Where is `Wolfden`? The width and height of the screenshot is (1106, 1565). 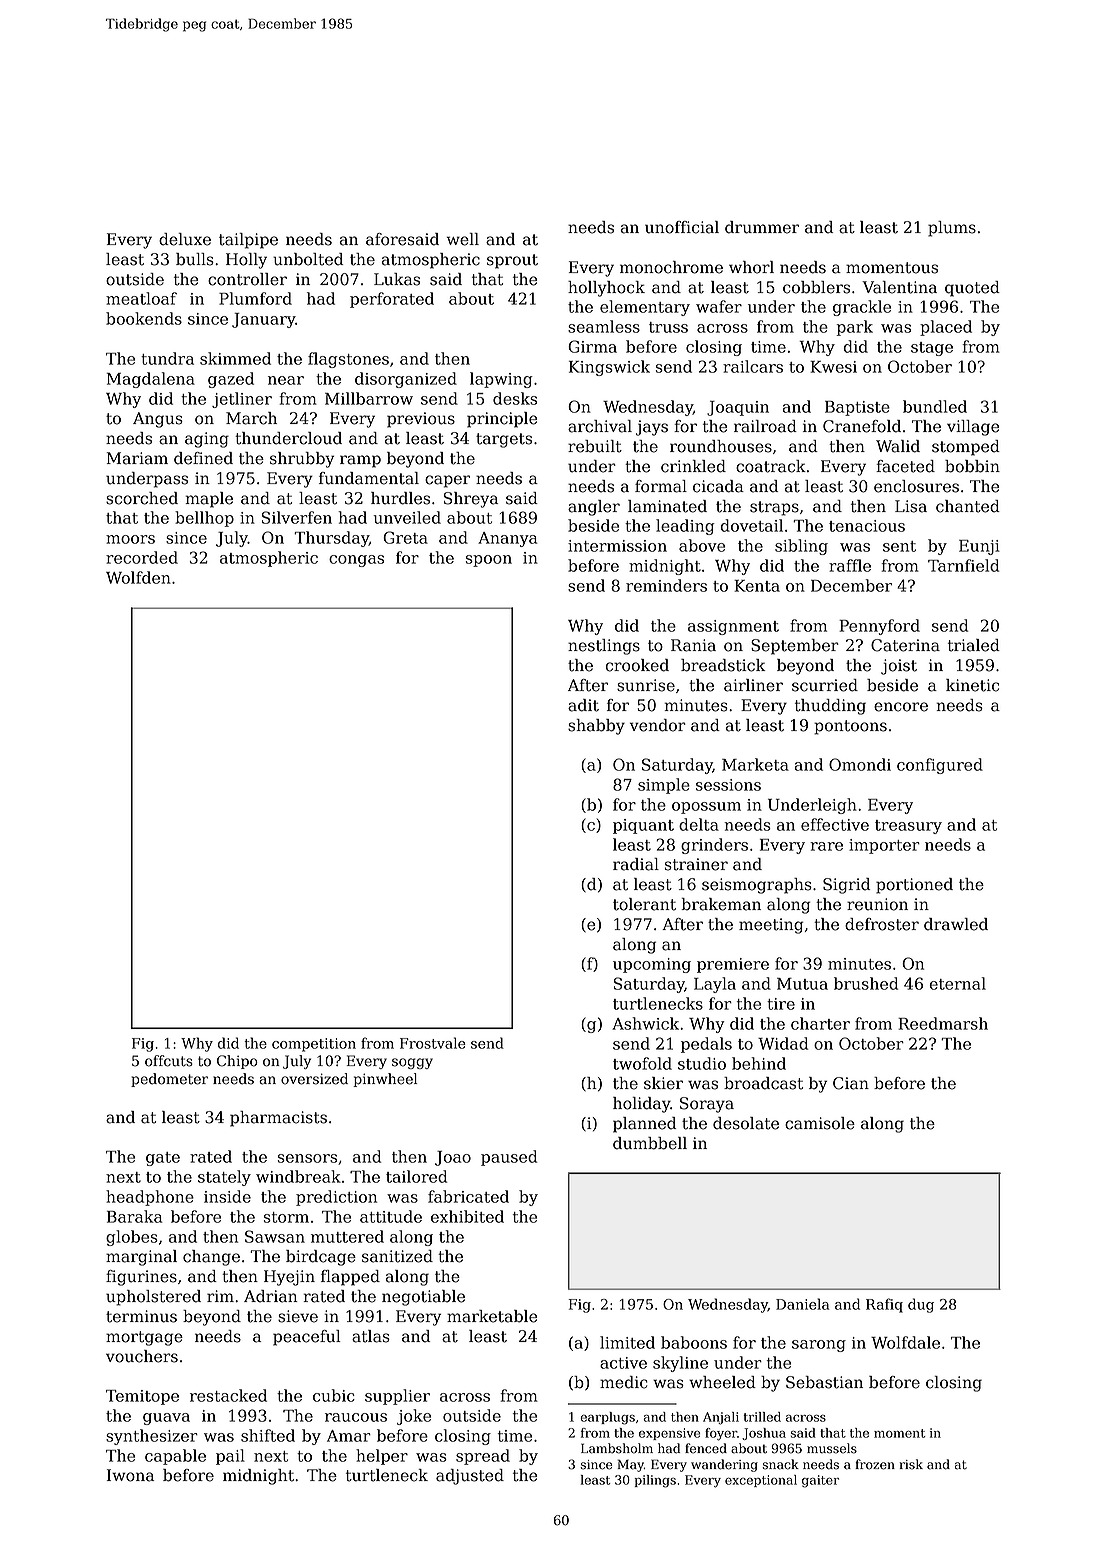 Wolfden is located at coordinates (138, 577).
